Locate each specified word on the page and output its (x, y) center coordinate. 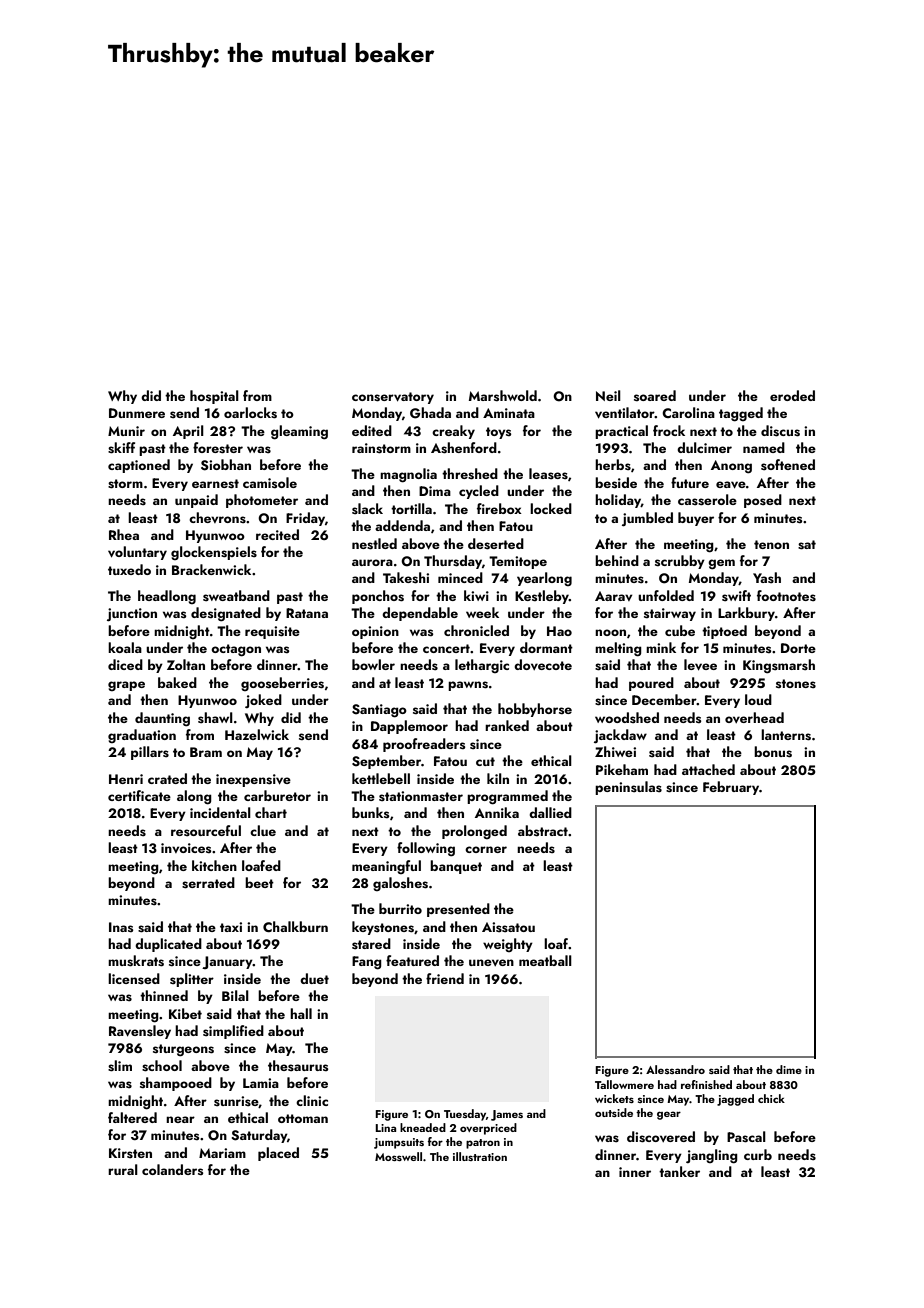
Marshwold (503, 395)
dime (789, 1069)
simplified (233, 1032)
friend (445, 978)
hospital (214, 397)
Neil (608, 395)
